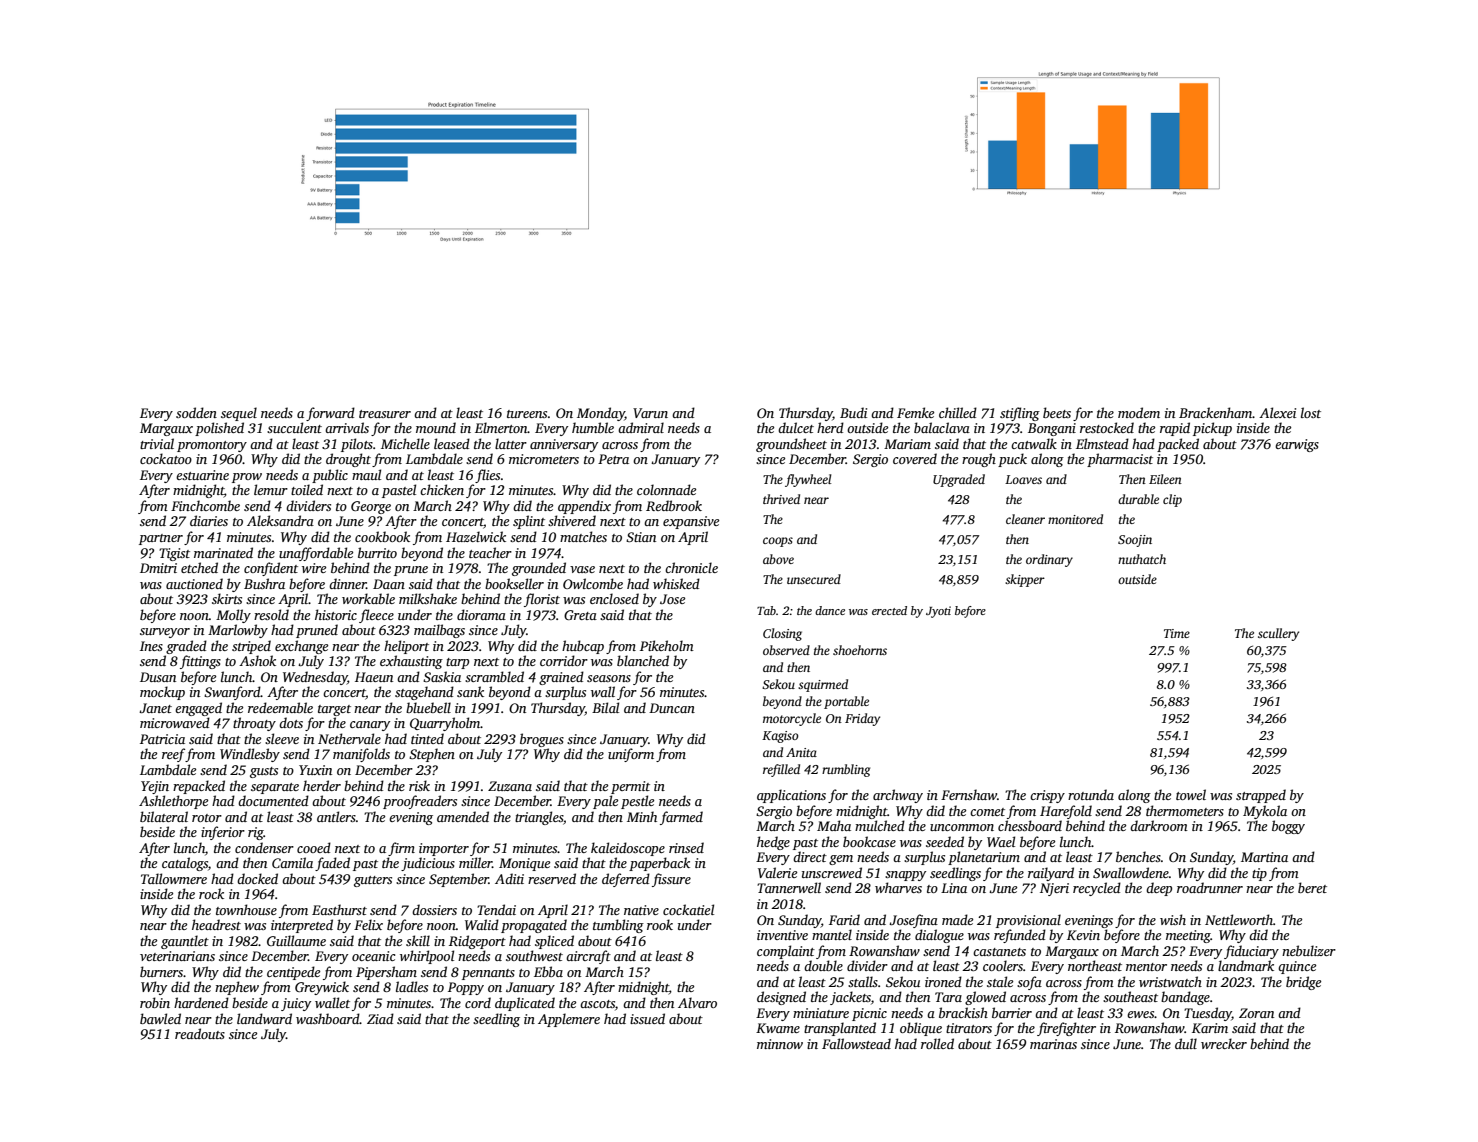 The width and height of the document is (1478, 1142). I want to click on permit, so click(630, 787).
